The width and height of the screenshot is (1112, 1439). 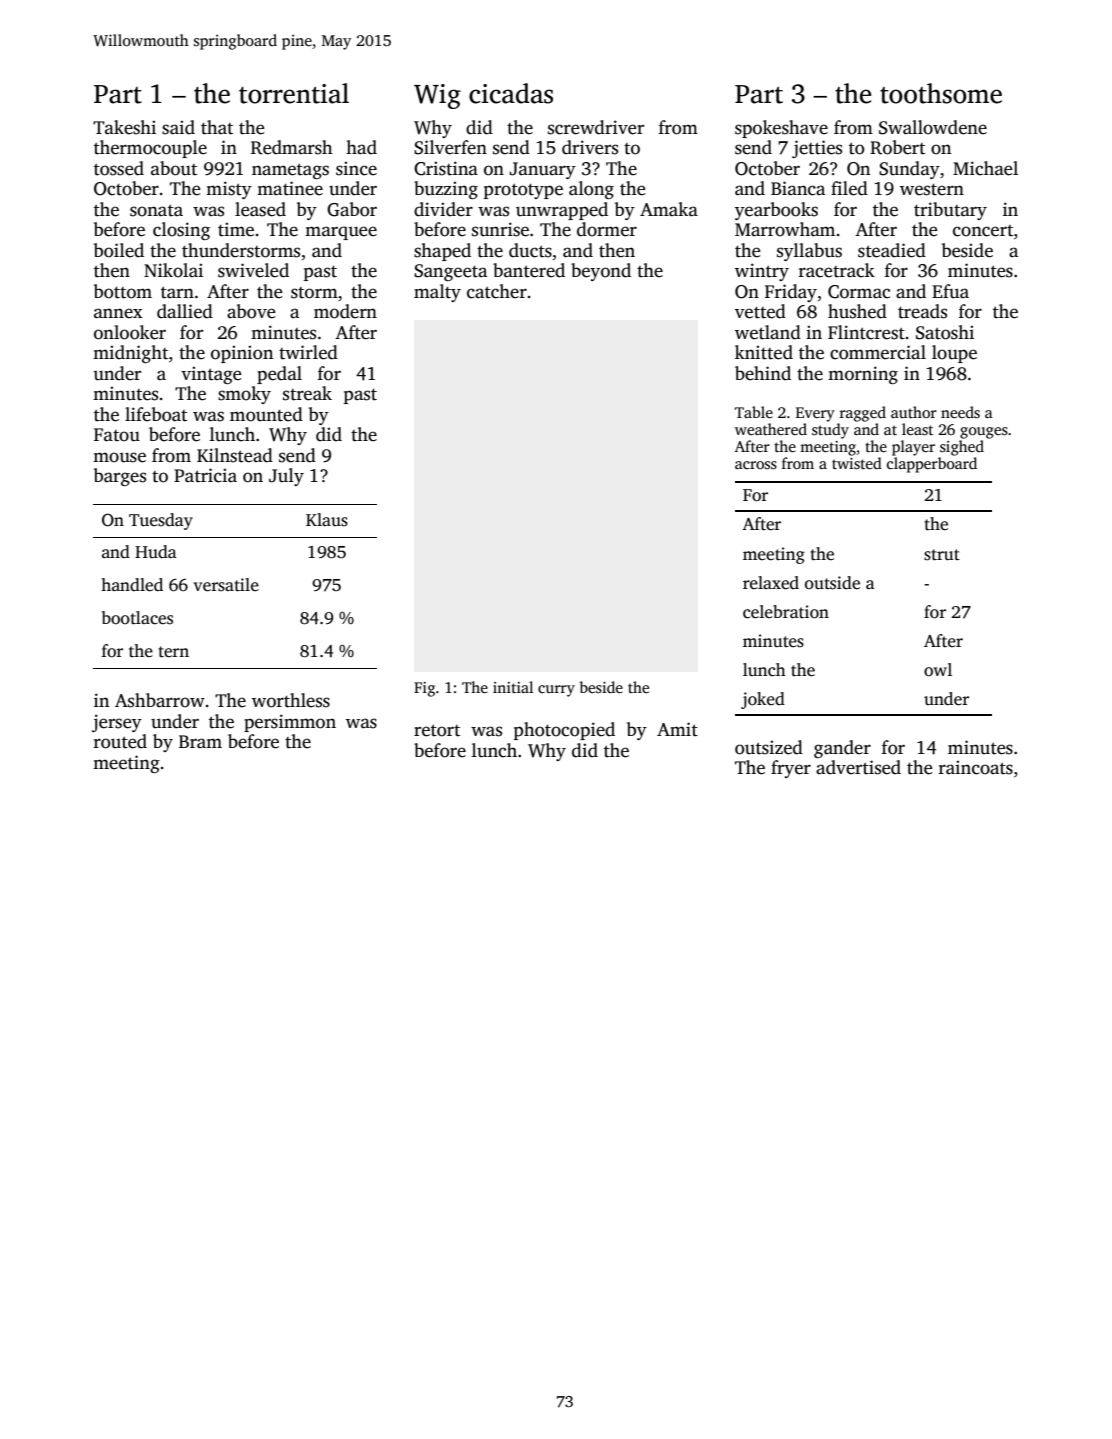 I want to click on fryer, so click(x=791, y=769).
